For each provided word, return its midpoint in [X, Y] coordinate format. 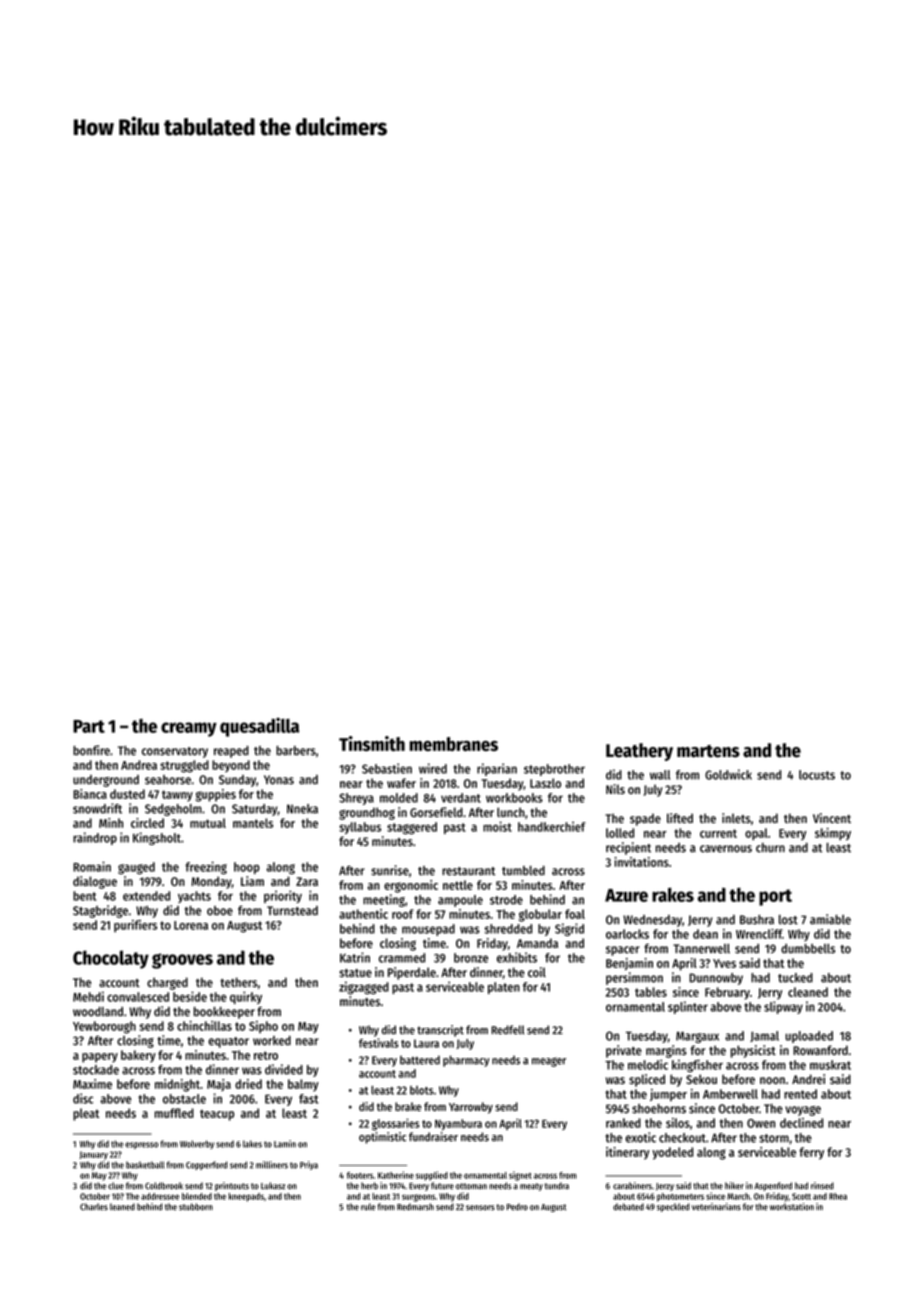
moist [497, 826]
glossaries [395, 1124]
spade [645, 819]
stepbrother [554, 770]
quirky [246, 997]
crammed [402, 958]
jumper [668, 1095]
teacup [217, 1115]
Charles [94, 1207]
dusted [127, 794]
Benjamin [629, 964]
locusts [817, 775]
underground [106, 781]
